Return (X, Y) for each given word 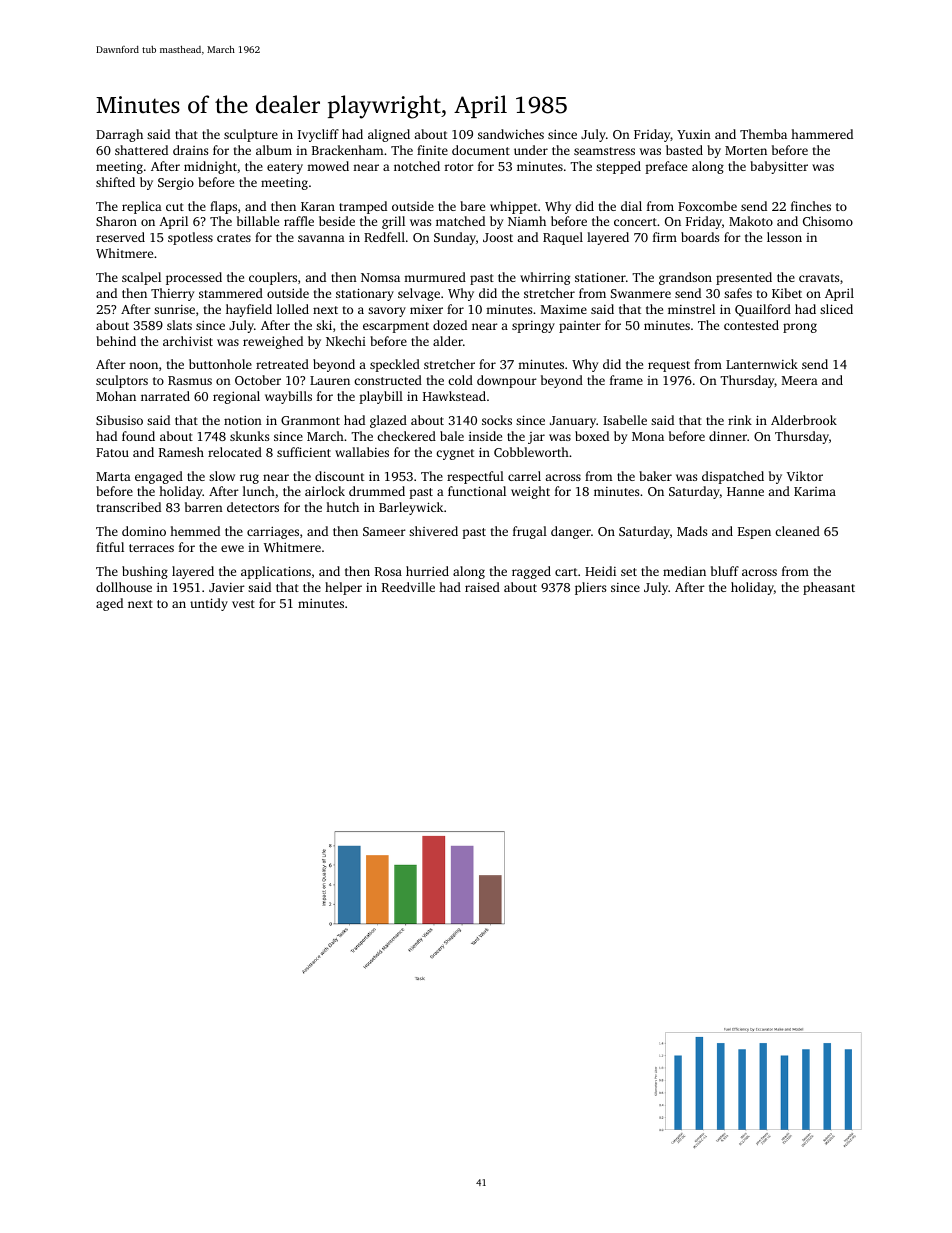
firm (665, 237)
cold (460, 380)
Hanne (745, 491)
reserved (120, 237)
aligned (389, 135)
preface (666, 167)
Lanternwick (762, 364)
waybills (288, 397)
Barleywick (411, 508)
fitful (110, 547)
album (274, 150)
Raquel (563, 238)
